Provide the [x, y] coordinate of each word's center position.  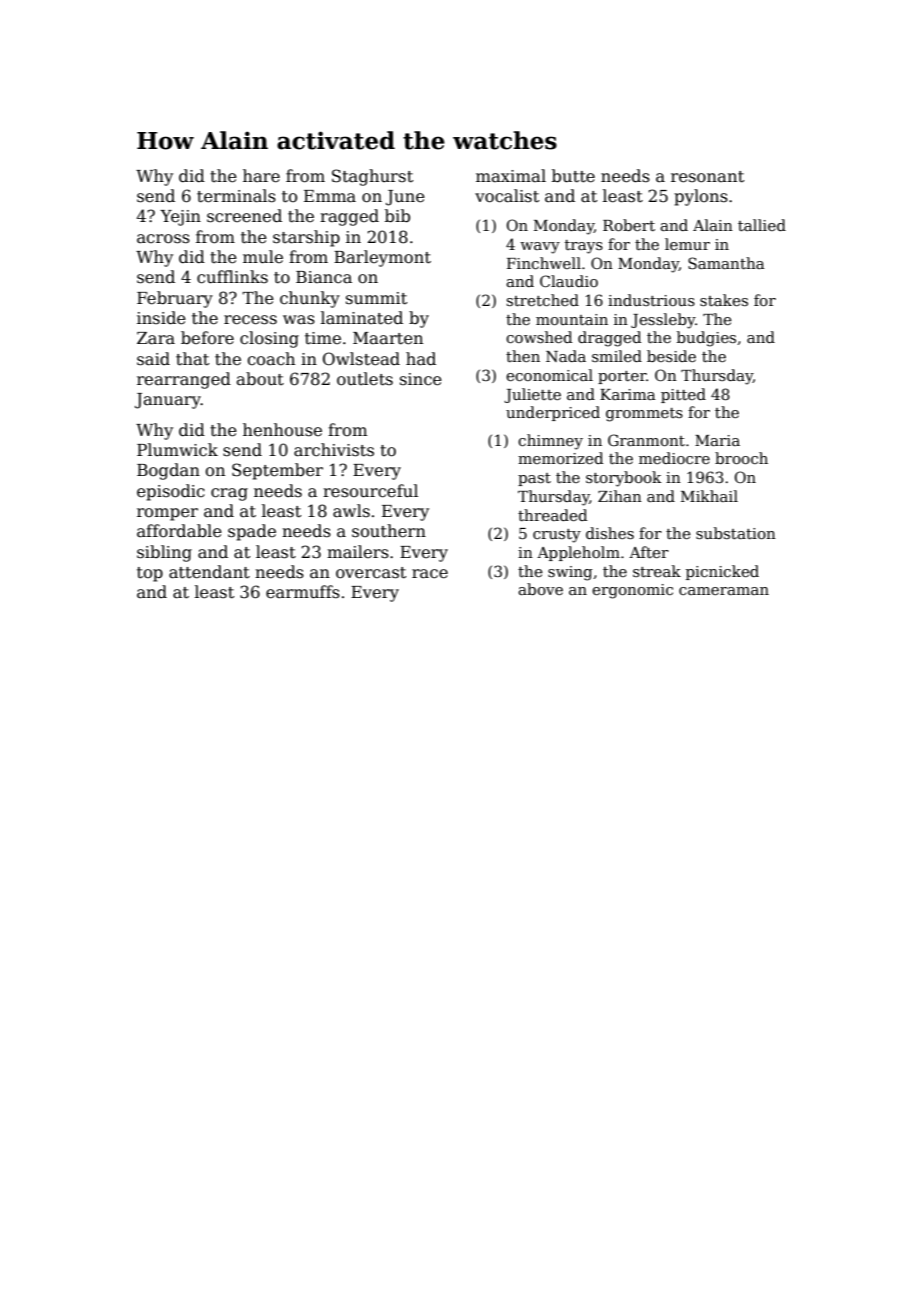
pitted [683, 395]
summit [376, 298]
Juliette [532, 395]
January [168, 401]
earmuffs [303, 592]
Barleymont [382, 258]
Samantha [726, 263]
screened [244, 216]
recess [250, 320]
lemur [687, 244]
